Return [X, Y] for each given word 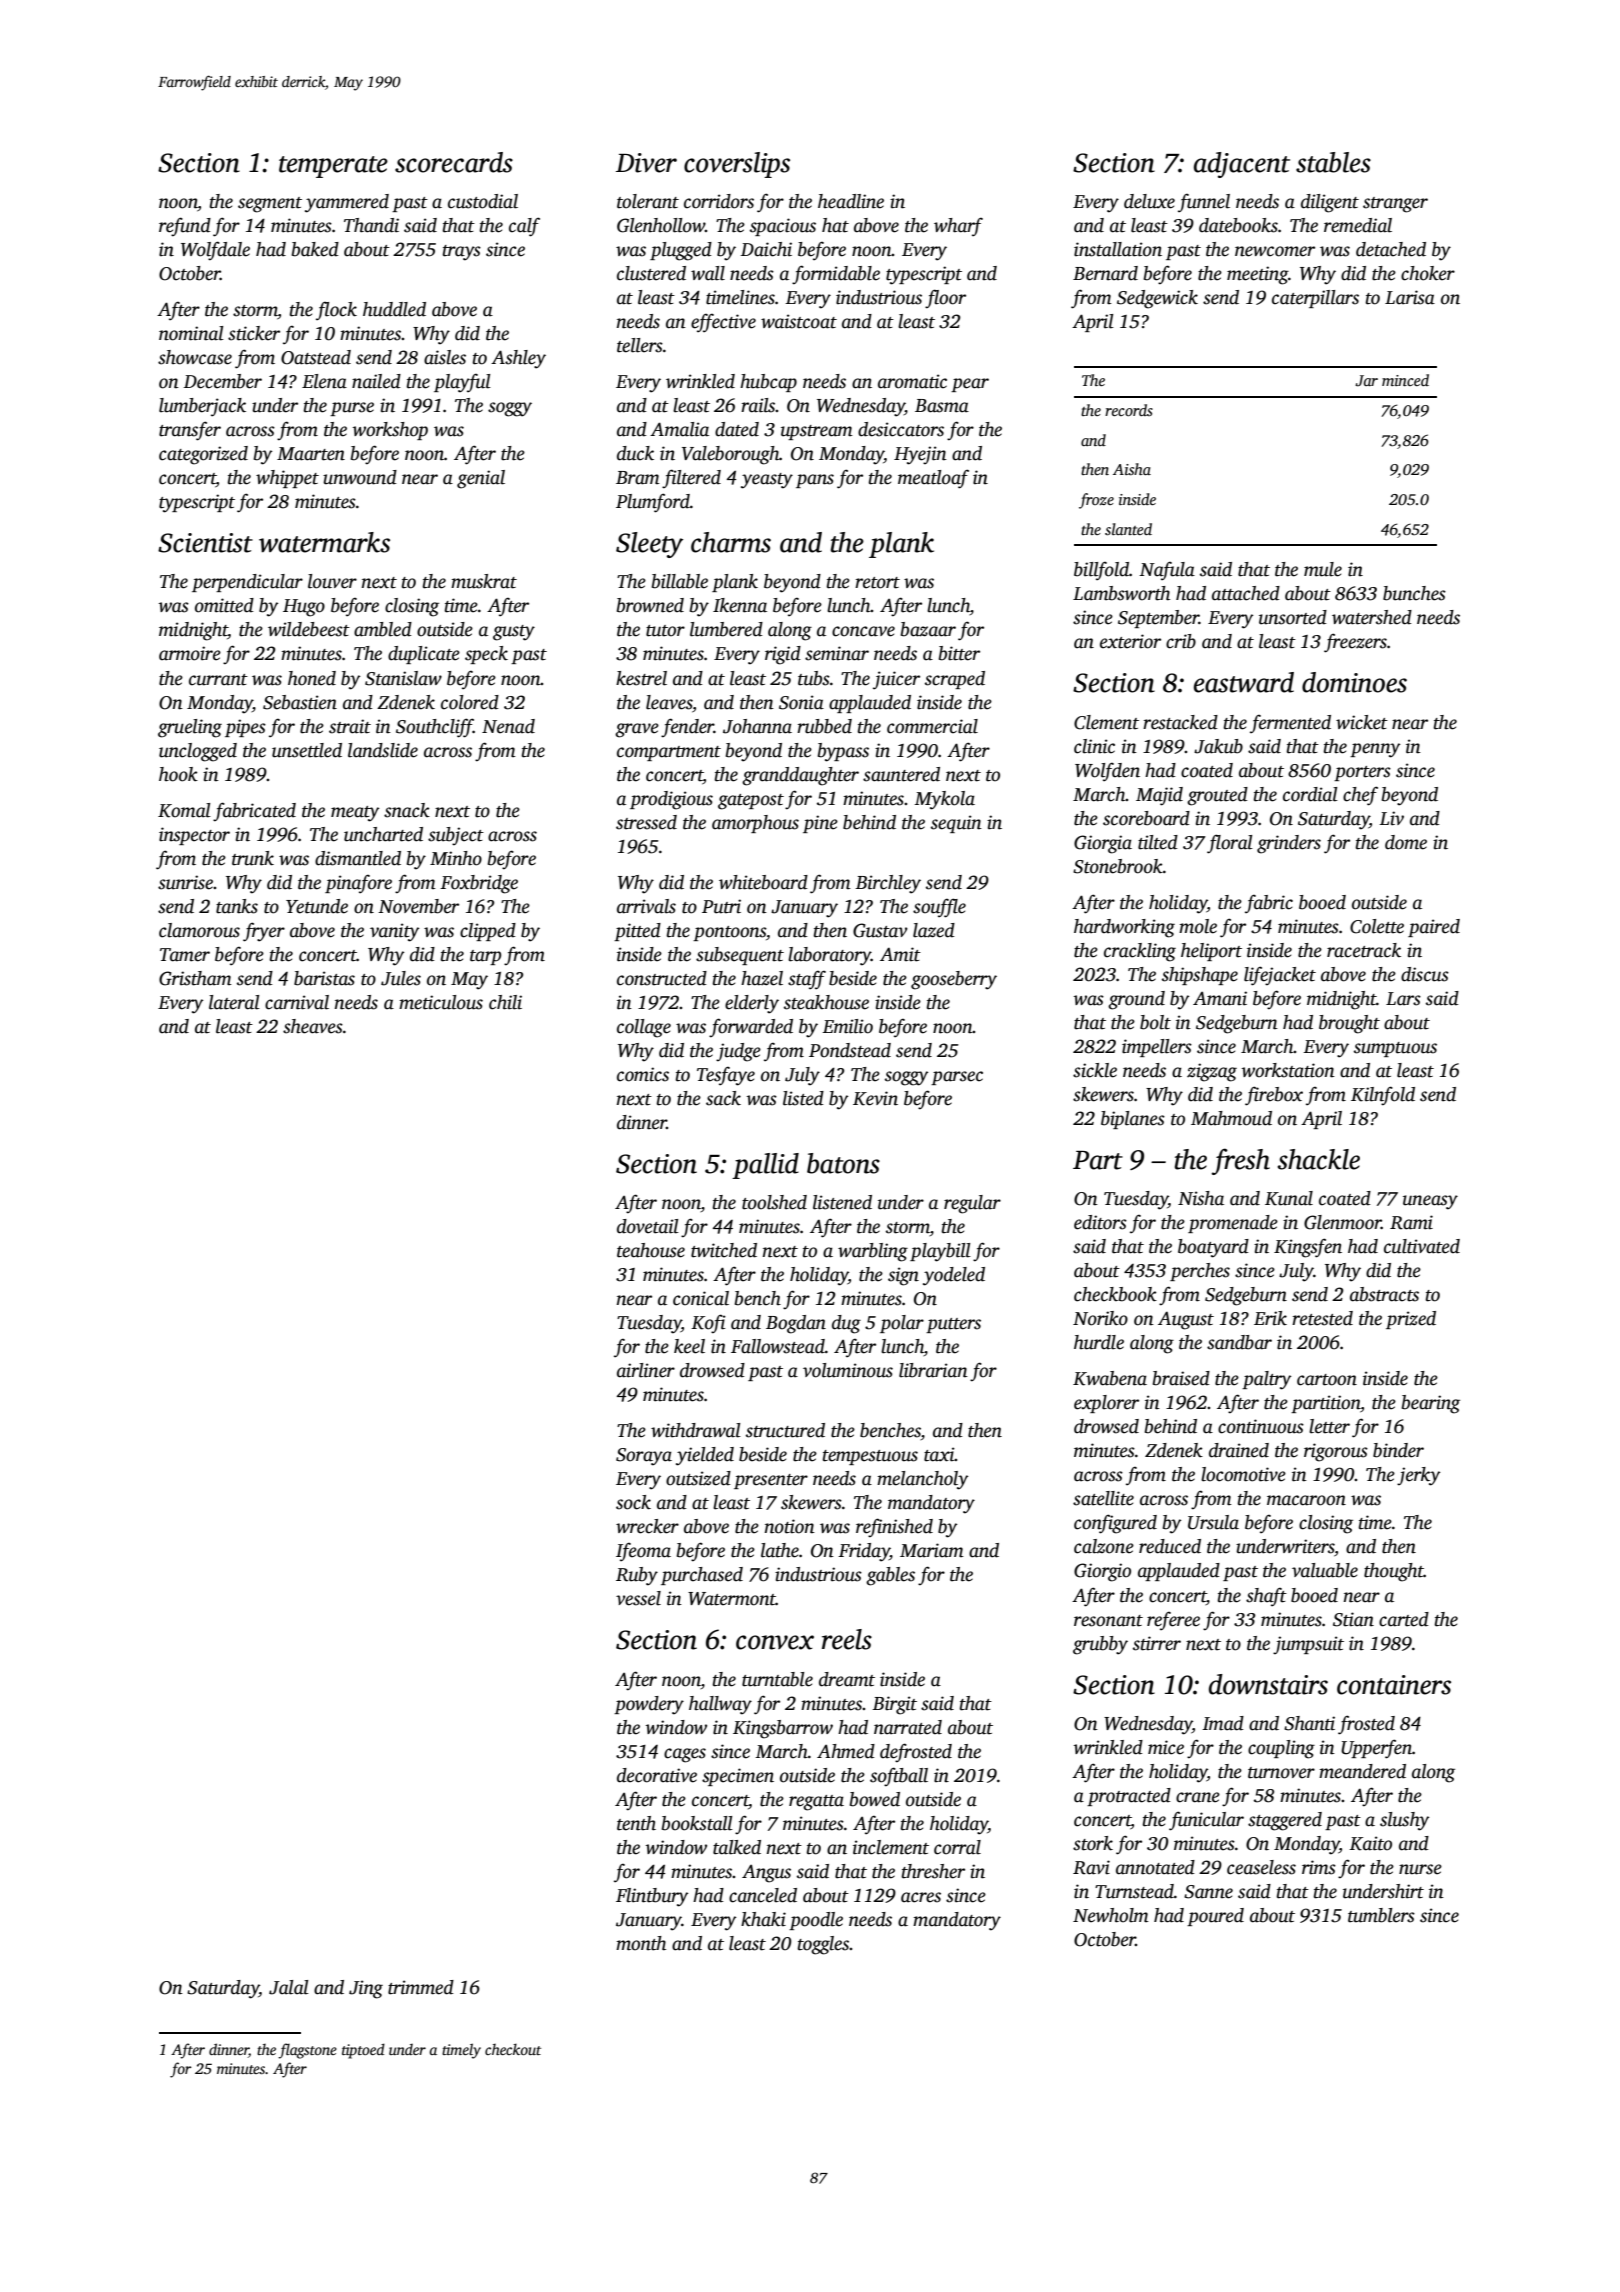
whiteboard [763, 882]
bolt [1155, 1022]
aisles [445, 357]
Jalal [289, 1987]
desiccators [901, 429]
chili [505, 1002]
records [1129, 410]
